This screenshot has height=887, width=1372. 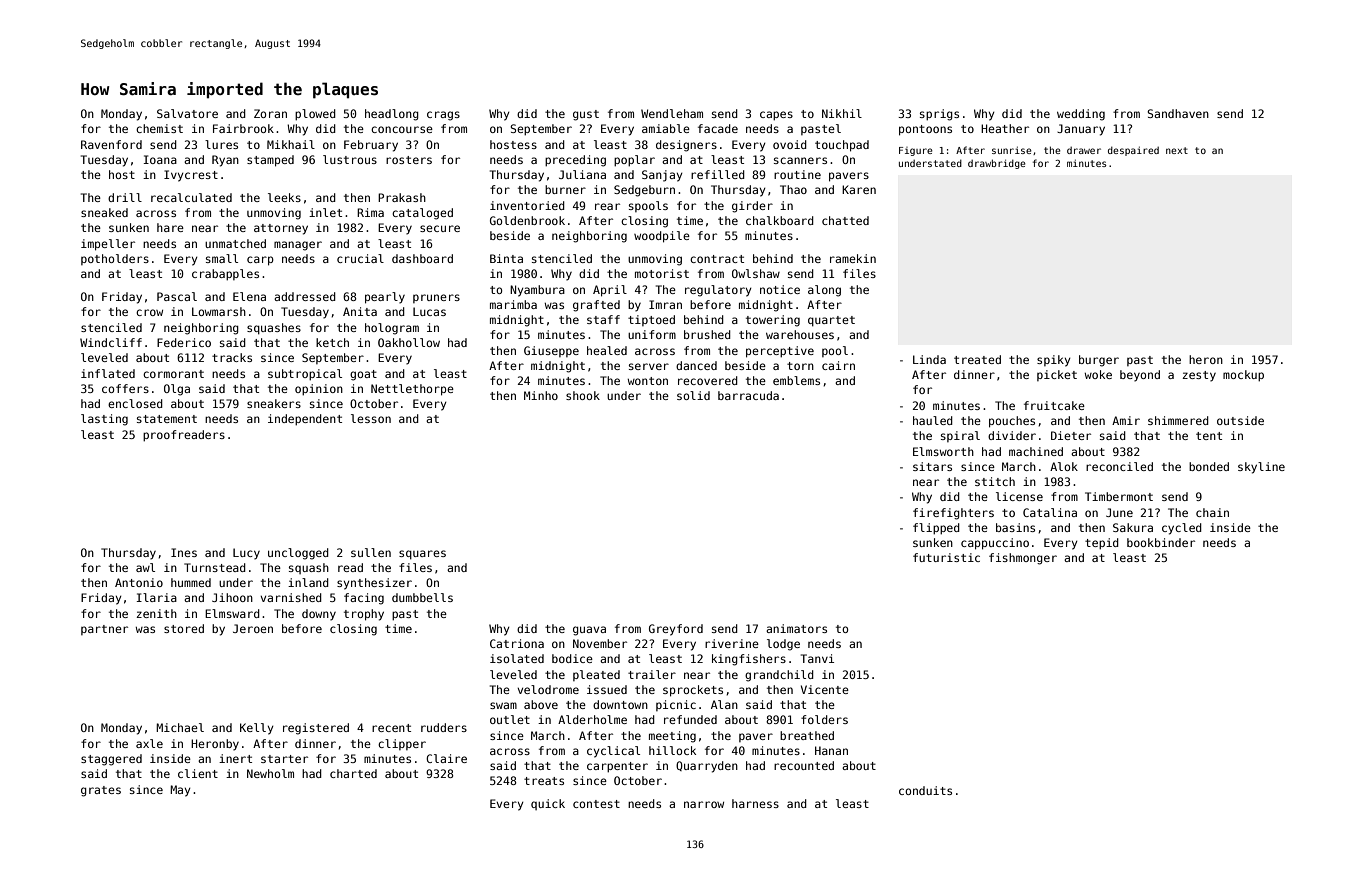 What do you see at coordinates (180, 727) in the screenshot?
I see `Michael` at bounding box center [180, 727].
